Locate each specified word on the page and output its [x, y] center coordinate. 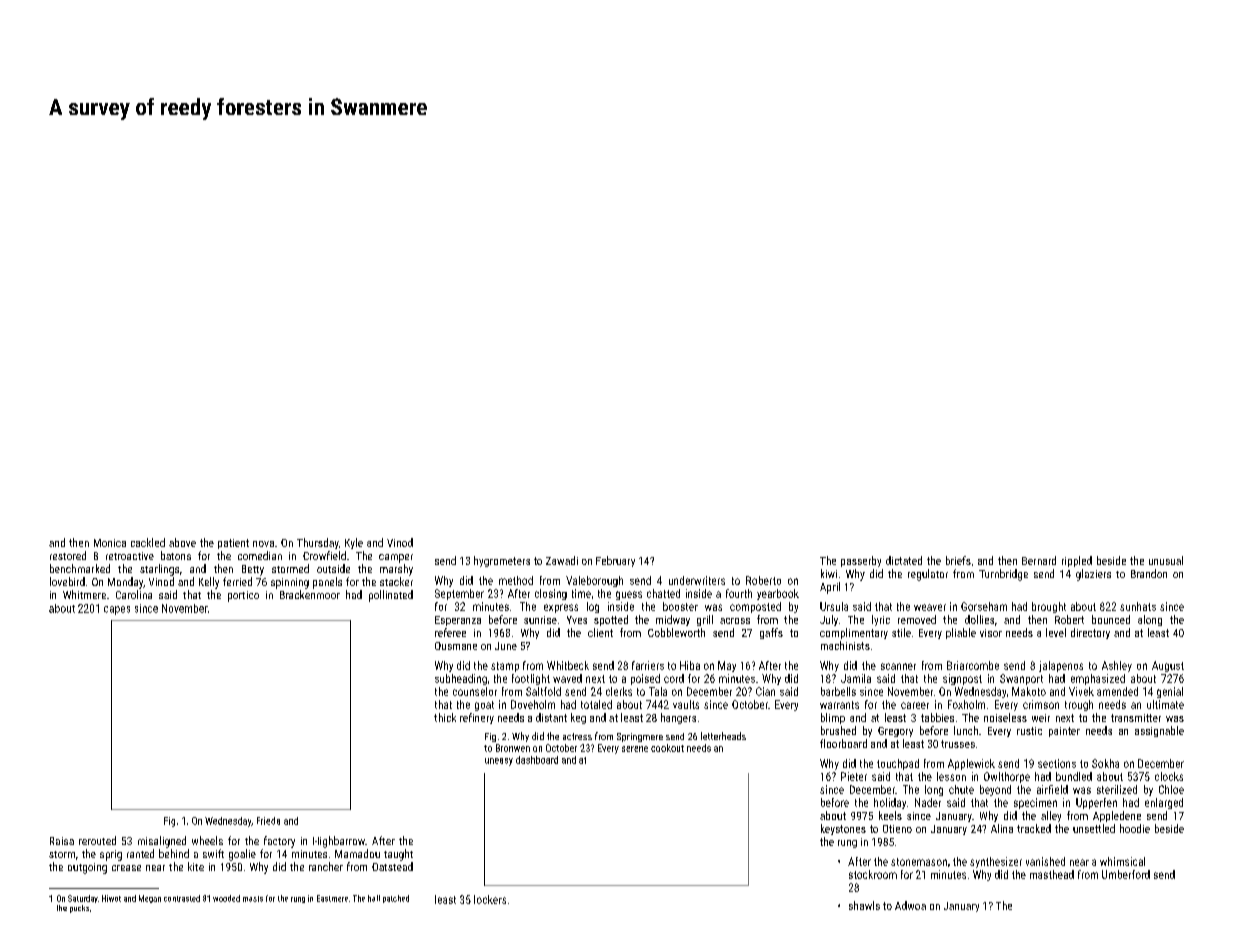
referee [450, 632]
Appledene [1117, 816]
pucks [79, 909]
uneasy [499, 762]
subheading [461, 679]
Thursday [318, 543]
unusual [1166, 560]
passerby [861, 561]
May [727, 666]
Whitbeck [568, 665]
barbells [838, 691]
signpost [962, 679]
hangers [678, 718]
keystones [843, 829]
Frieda [268, 821]
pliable [961, 633]
